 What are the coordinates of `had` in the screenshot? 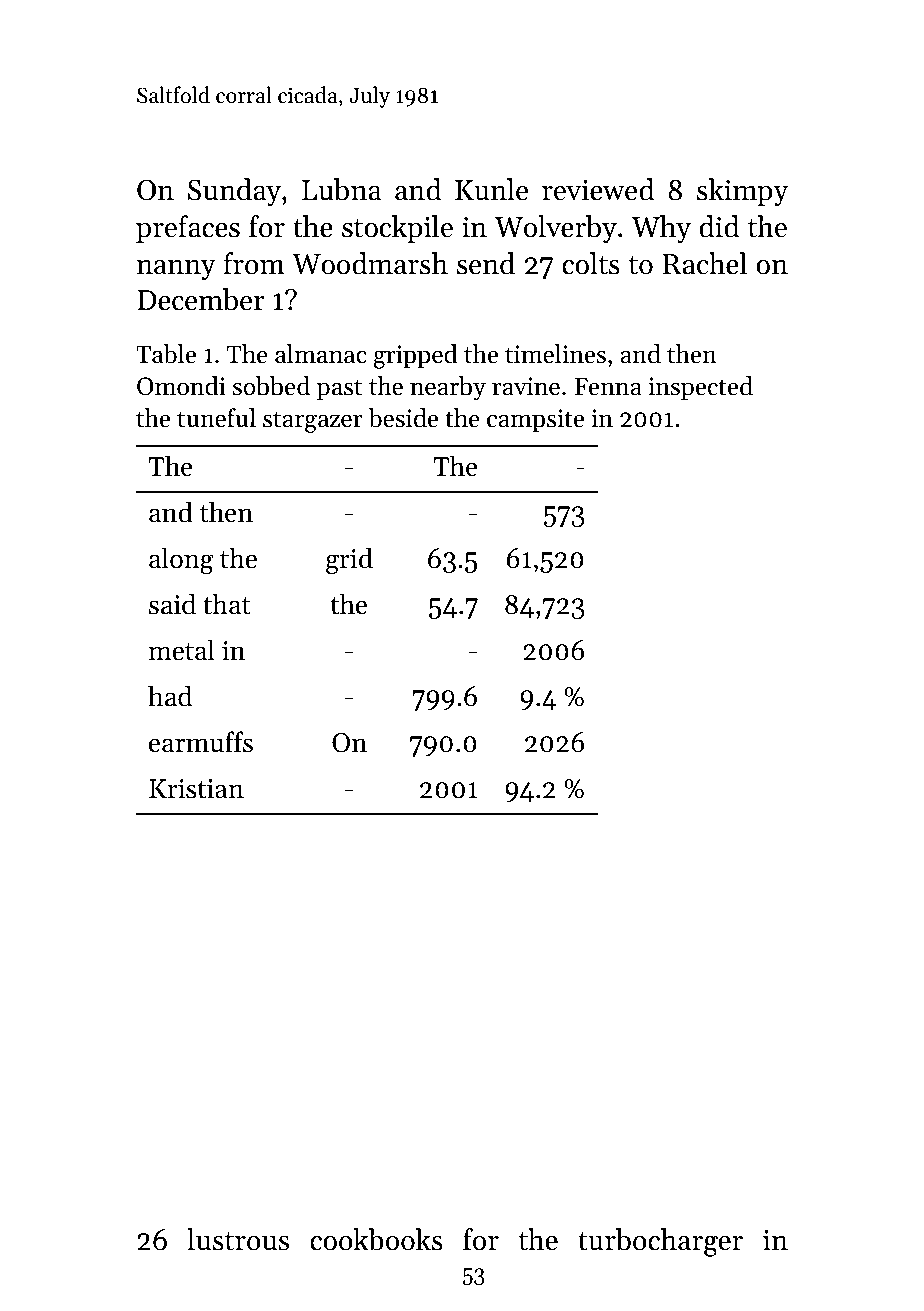 It's located at (170, 696).
